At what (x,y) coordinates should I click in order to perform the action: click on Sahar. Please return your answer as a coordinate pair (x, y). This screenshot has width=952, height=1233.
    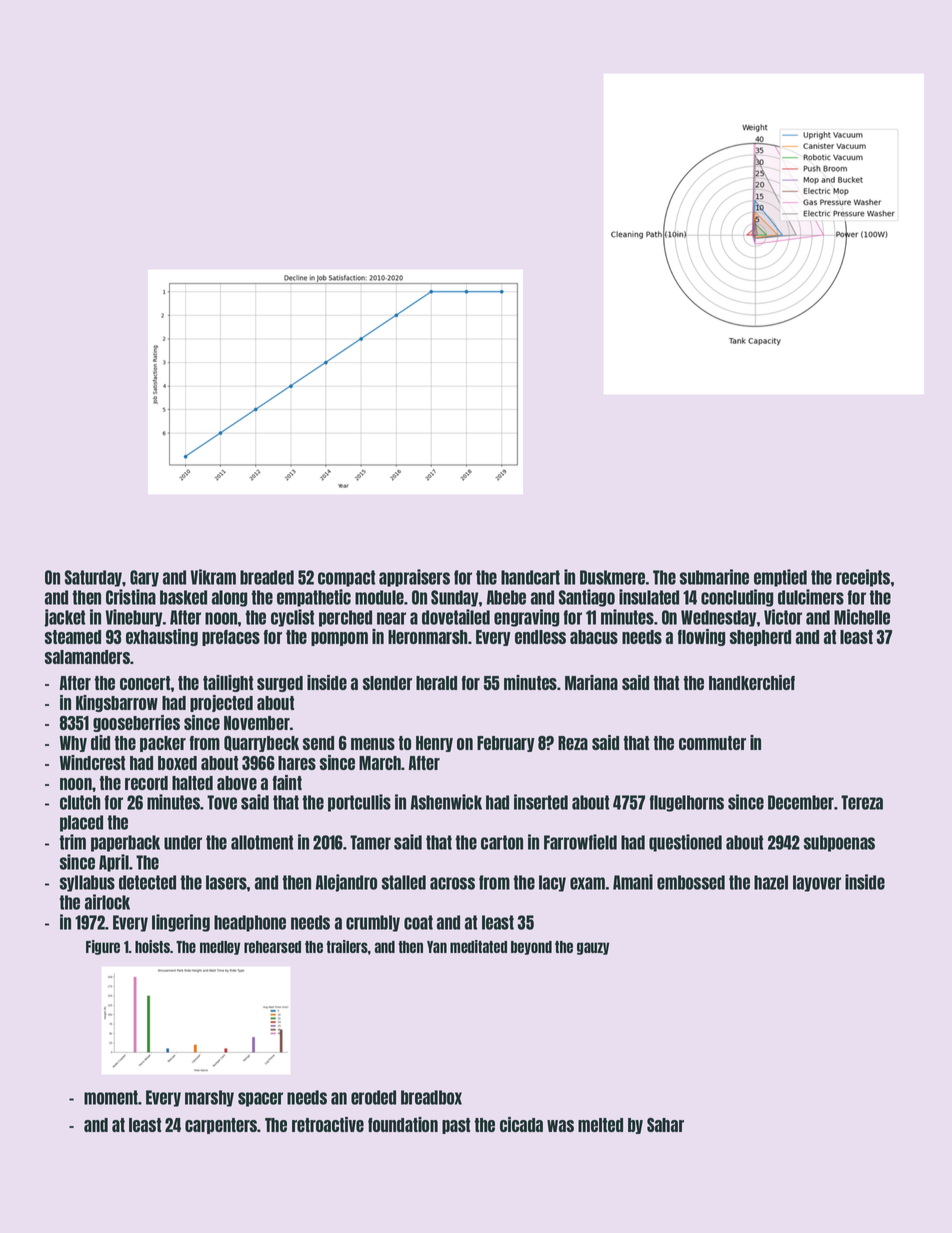
    Looking at the image, I should click on (665, 1125).
